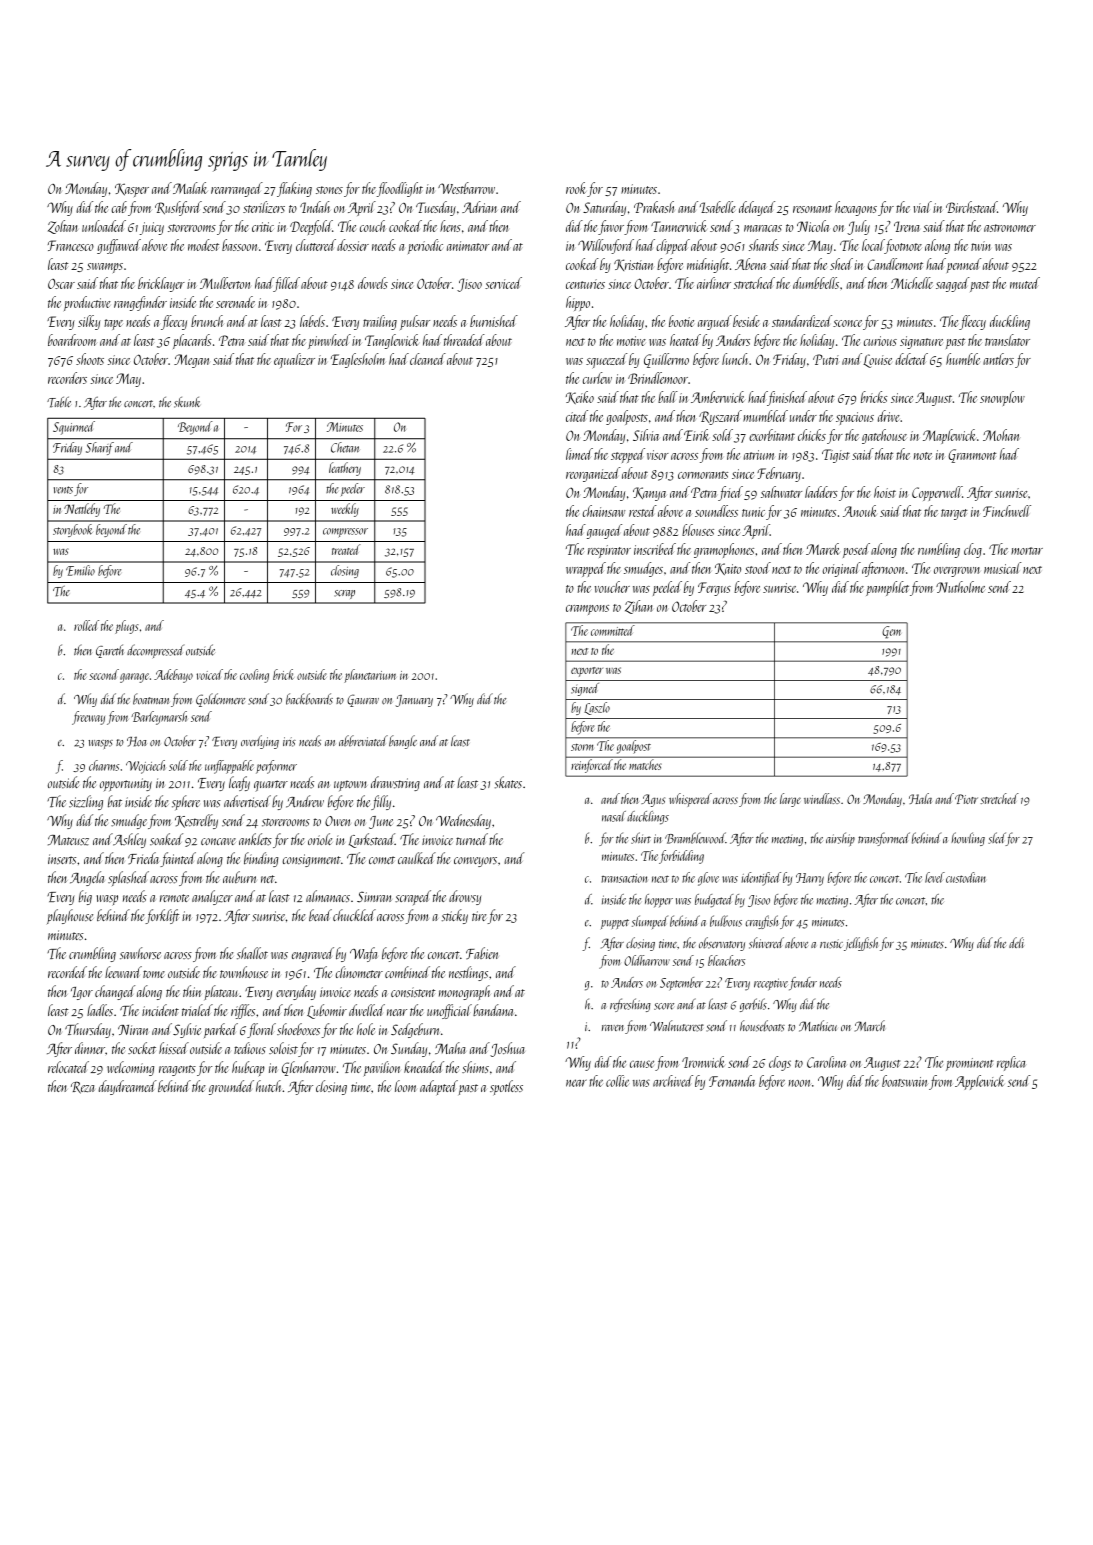 The height and width of the screenshot is (1545, 1093). Describe the element at coordinates (762, 922) in the screenshot. I see `crayfish` at that location.
